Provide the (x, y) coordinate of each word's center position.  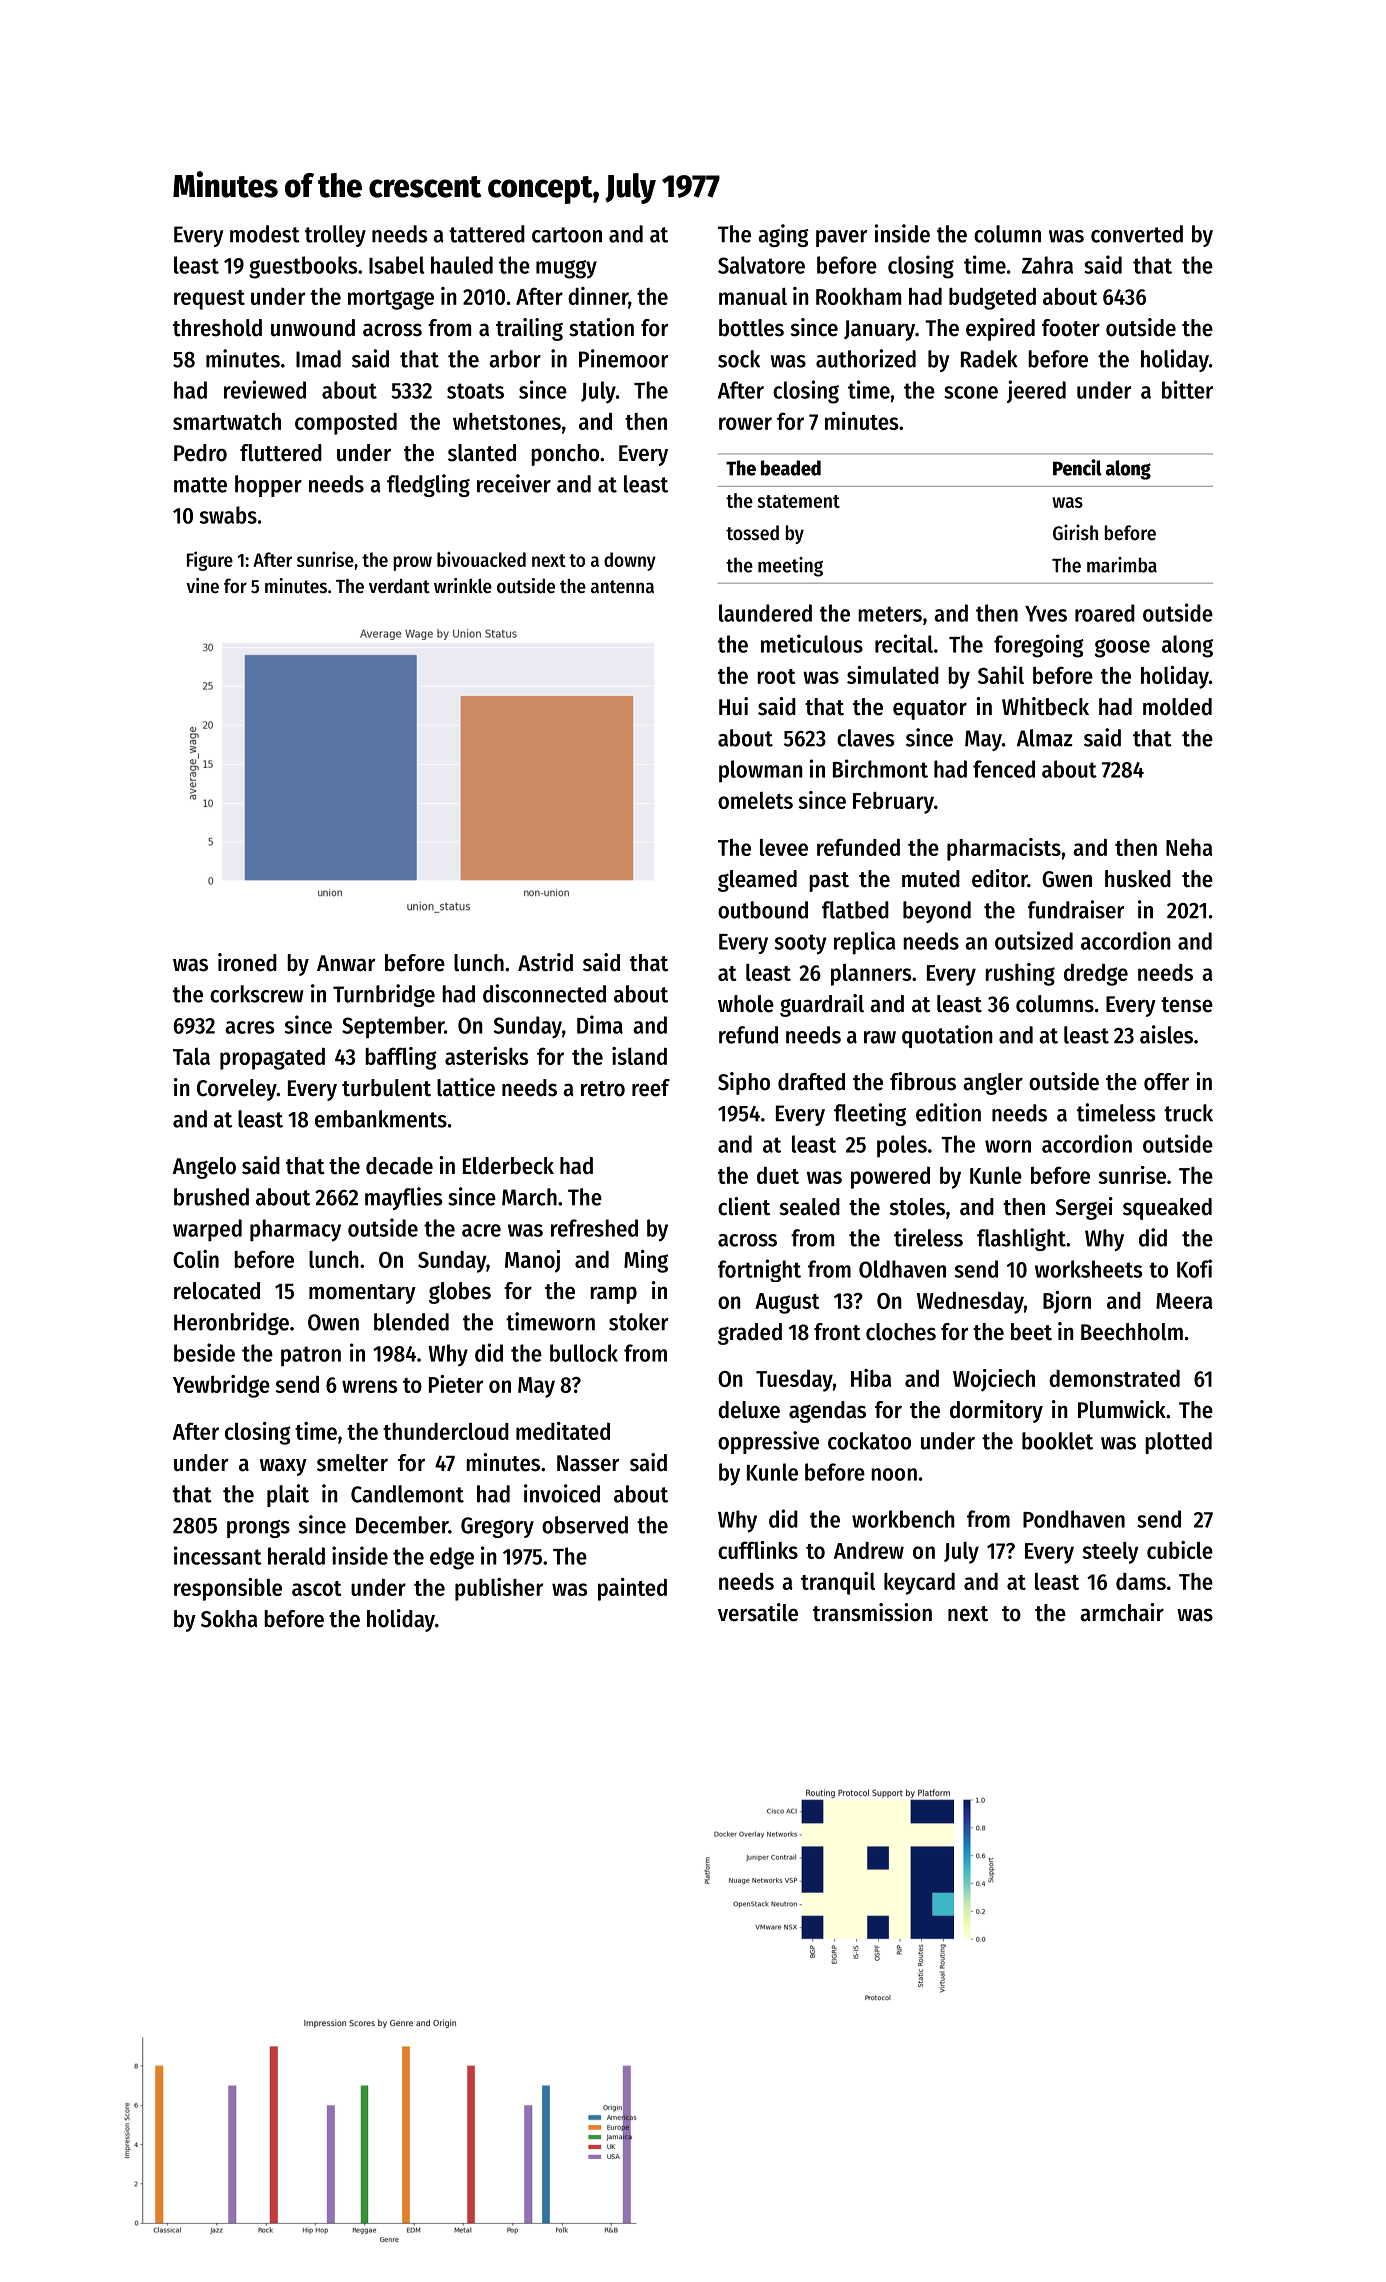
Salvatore (761, 265)
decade (399, 1166)
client (744, 1206)
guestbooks (303, 267)
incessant (218, 1555)
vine (202, 585)
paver (842, 238)
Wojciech (994, 1380)
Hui (733, 706)
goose (1122, 648)
